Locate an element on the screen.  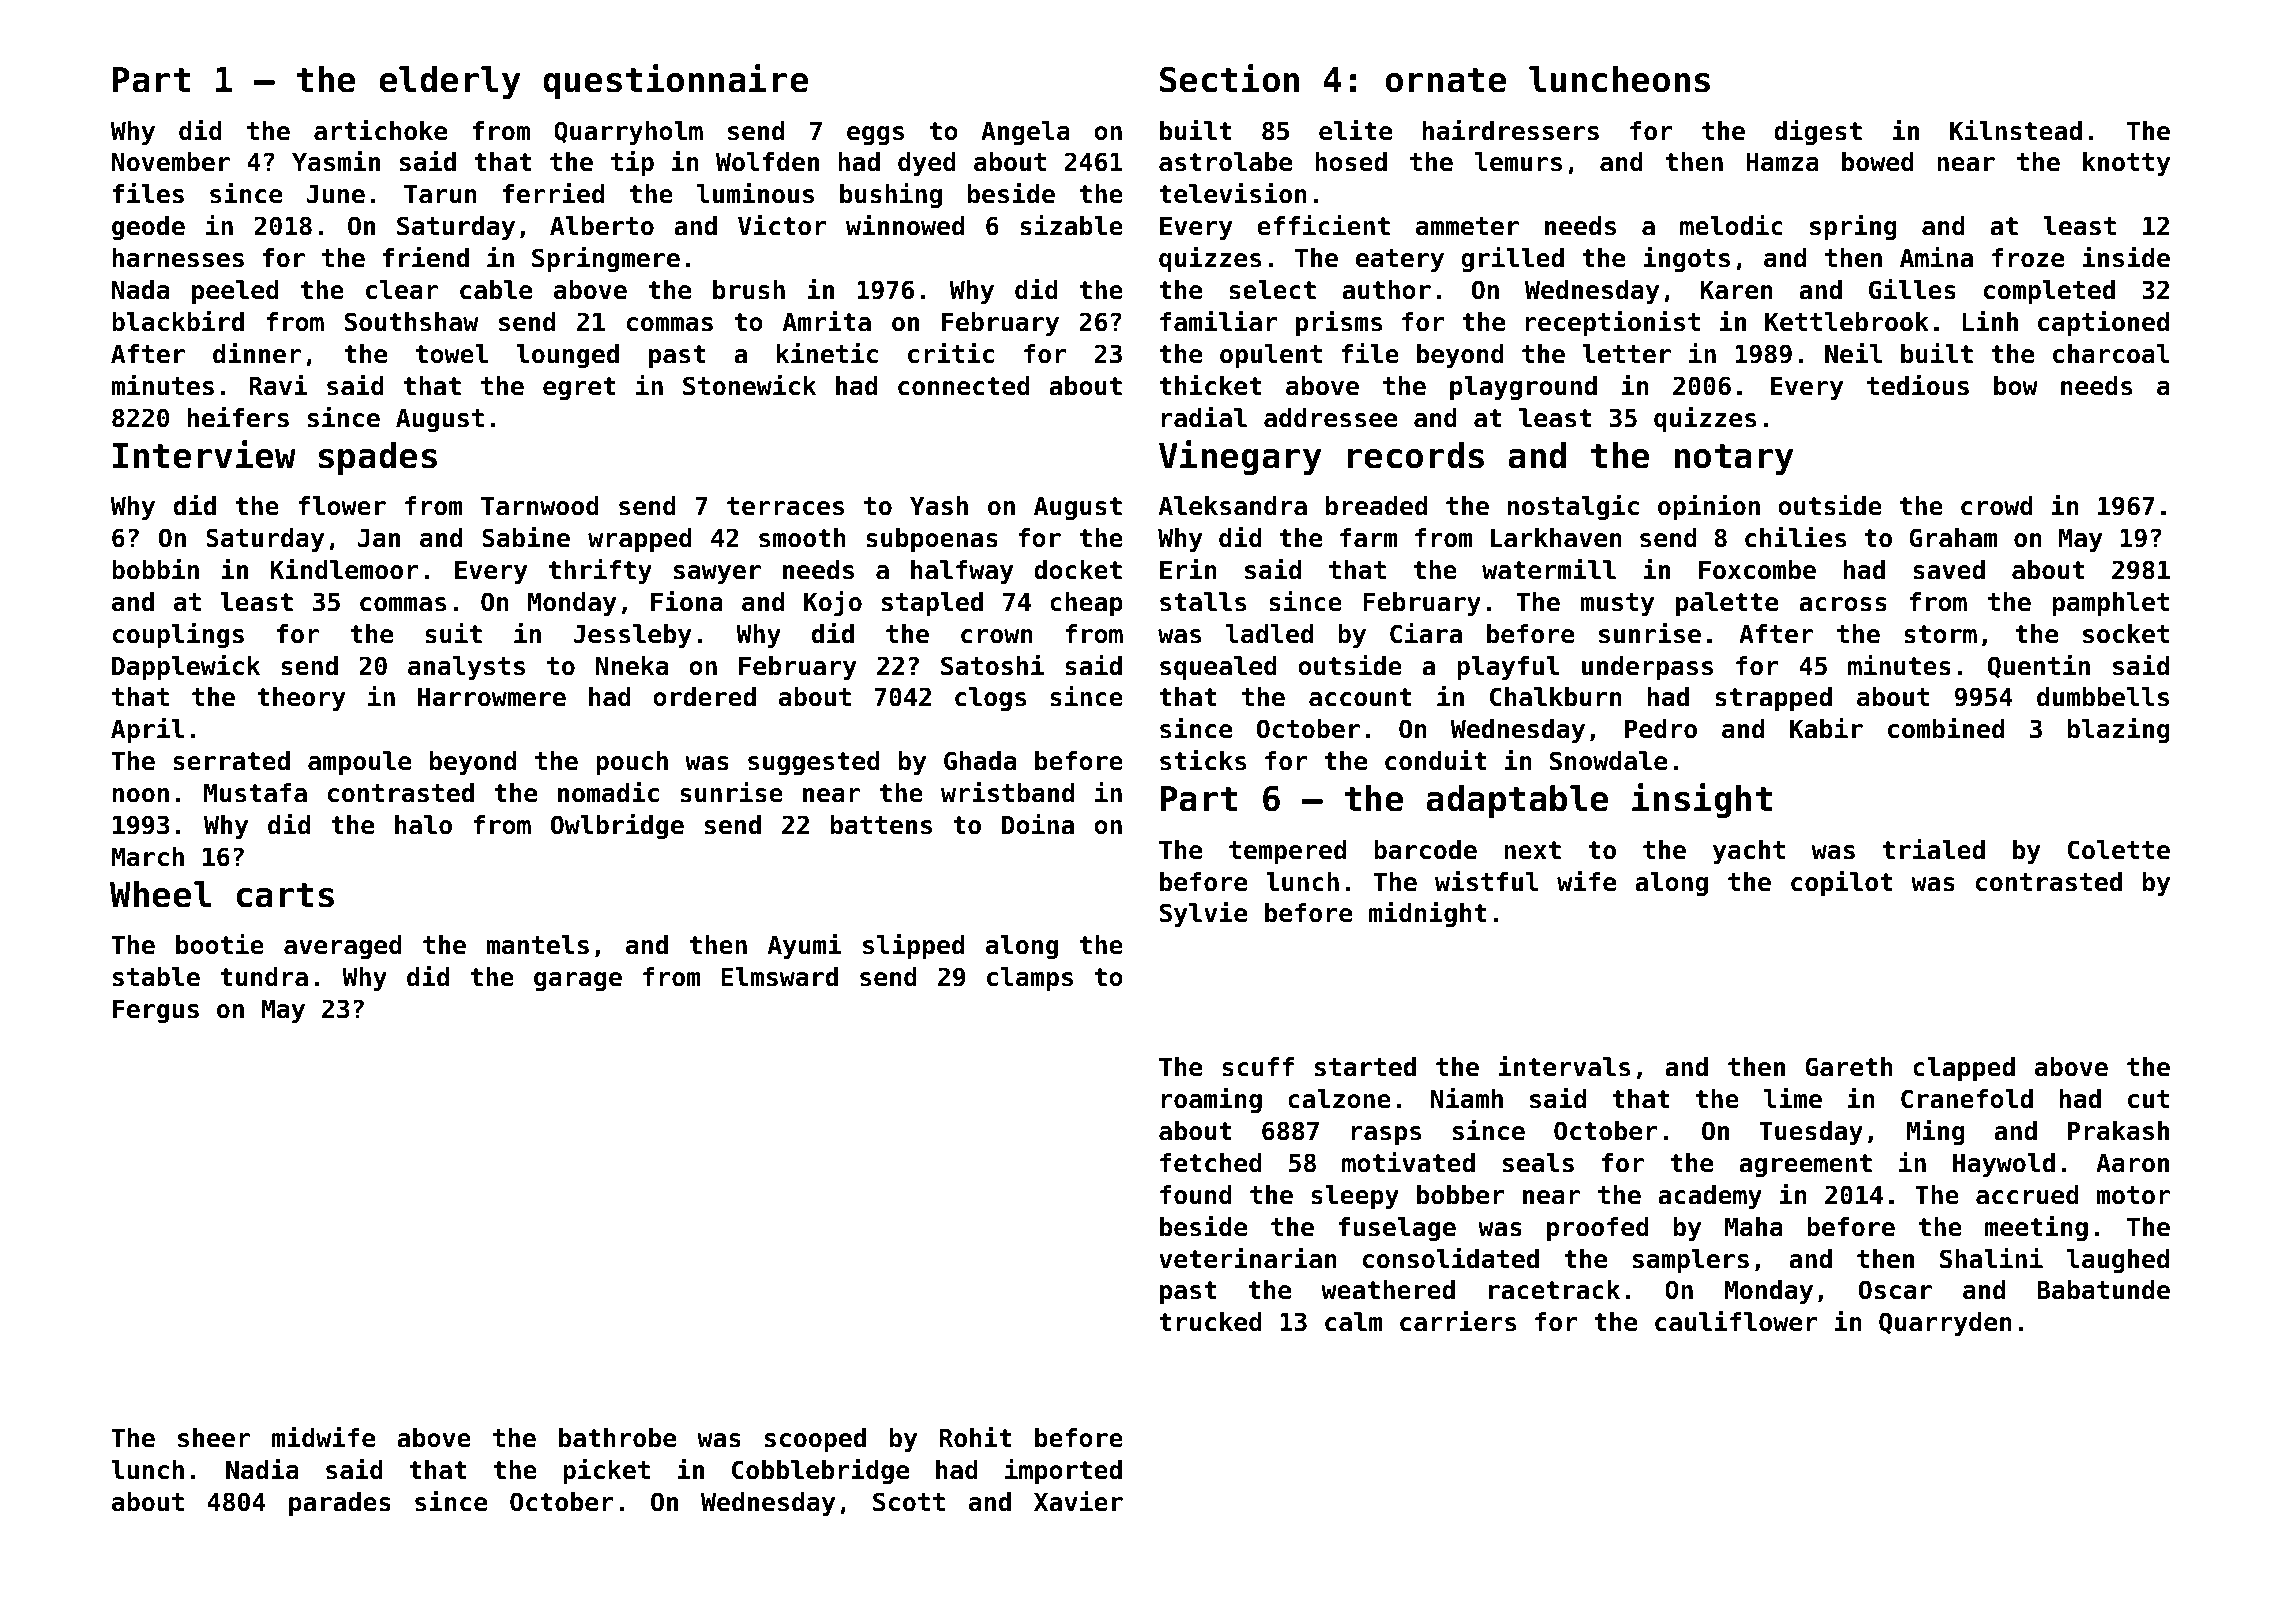
egret is located at coordinates (579, 388).
